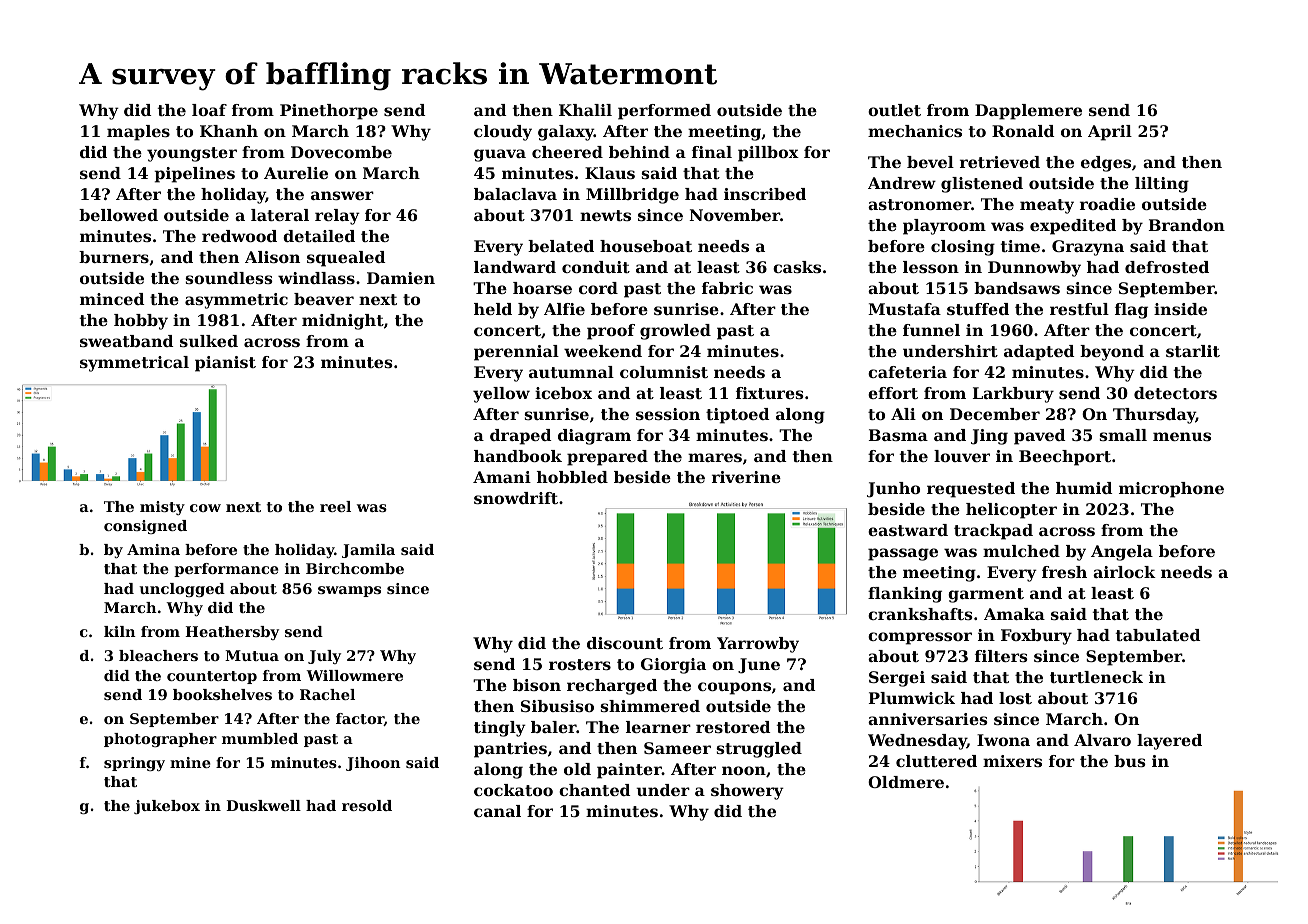  What do you see at coordinates (758, 645) in the image?
I see `Yarrowby` at bounding box center [758, 645].
